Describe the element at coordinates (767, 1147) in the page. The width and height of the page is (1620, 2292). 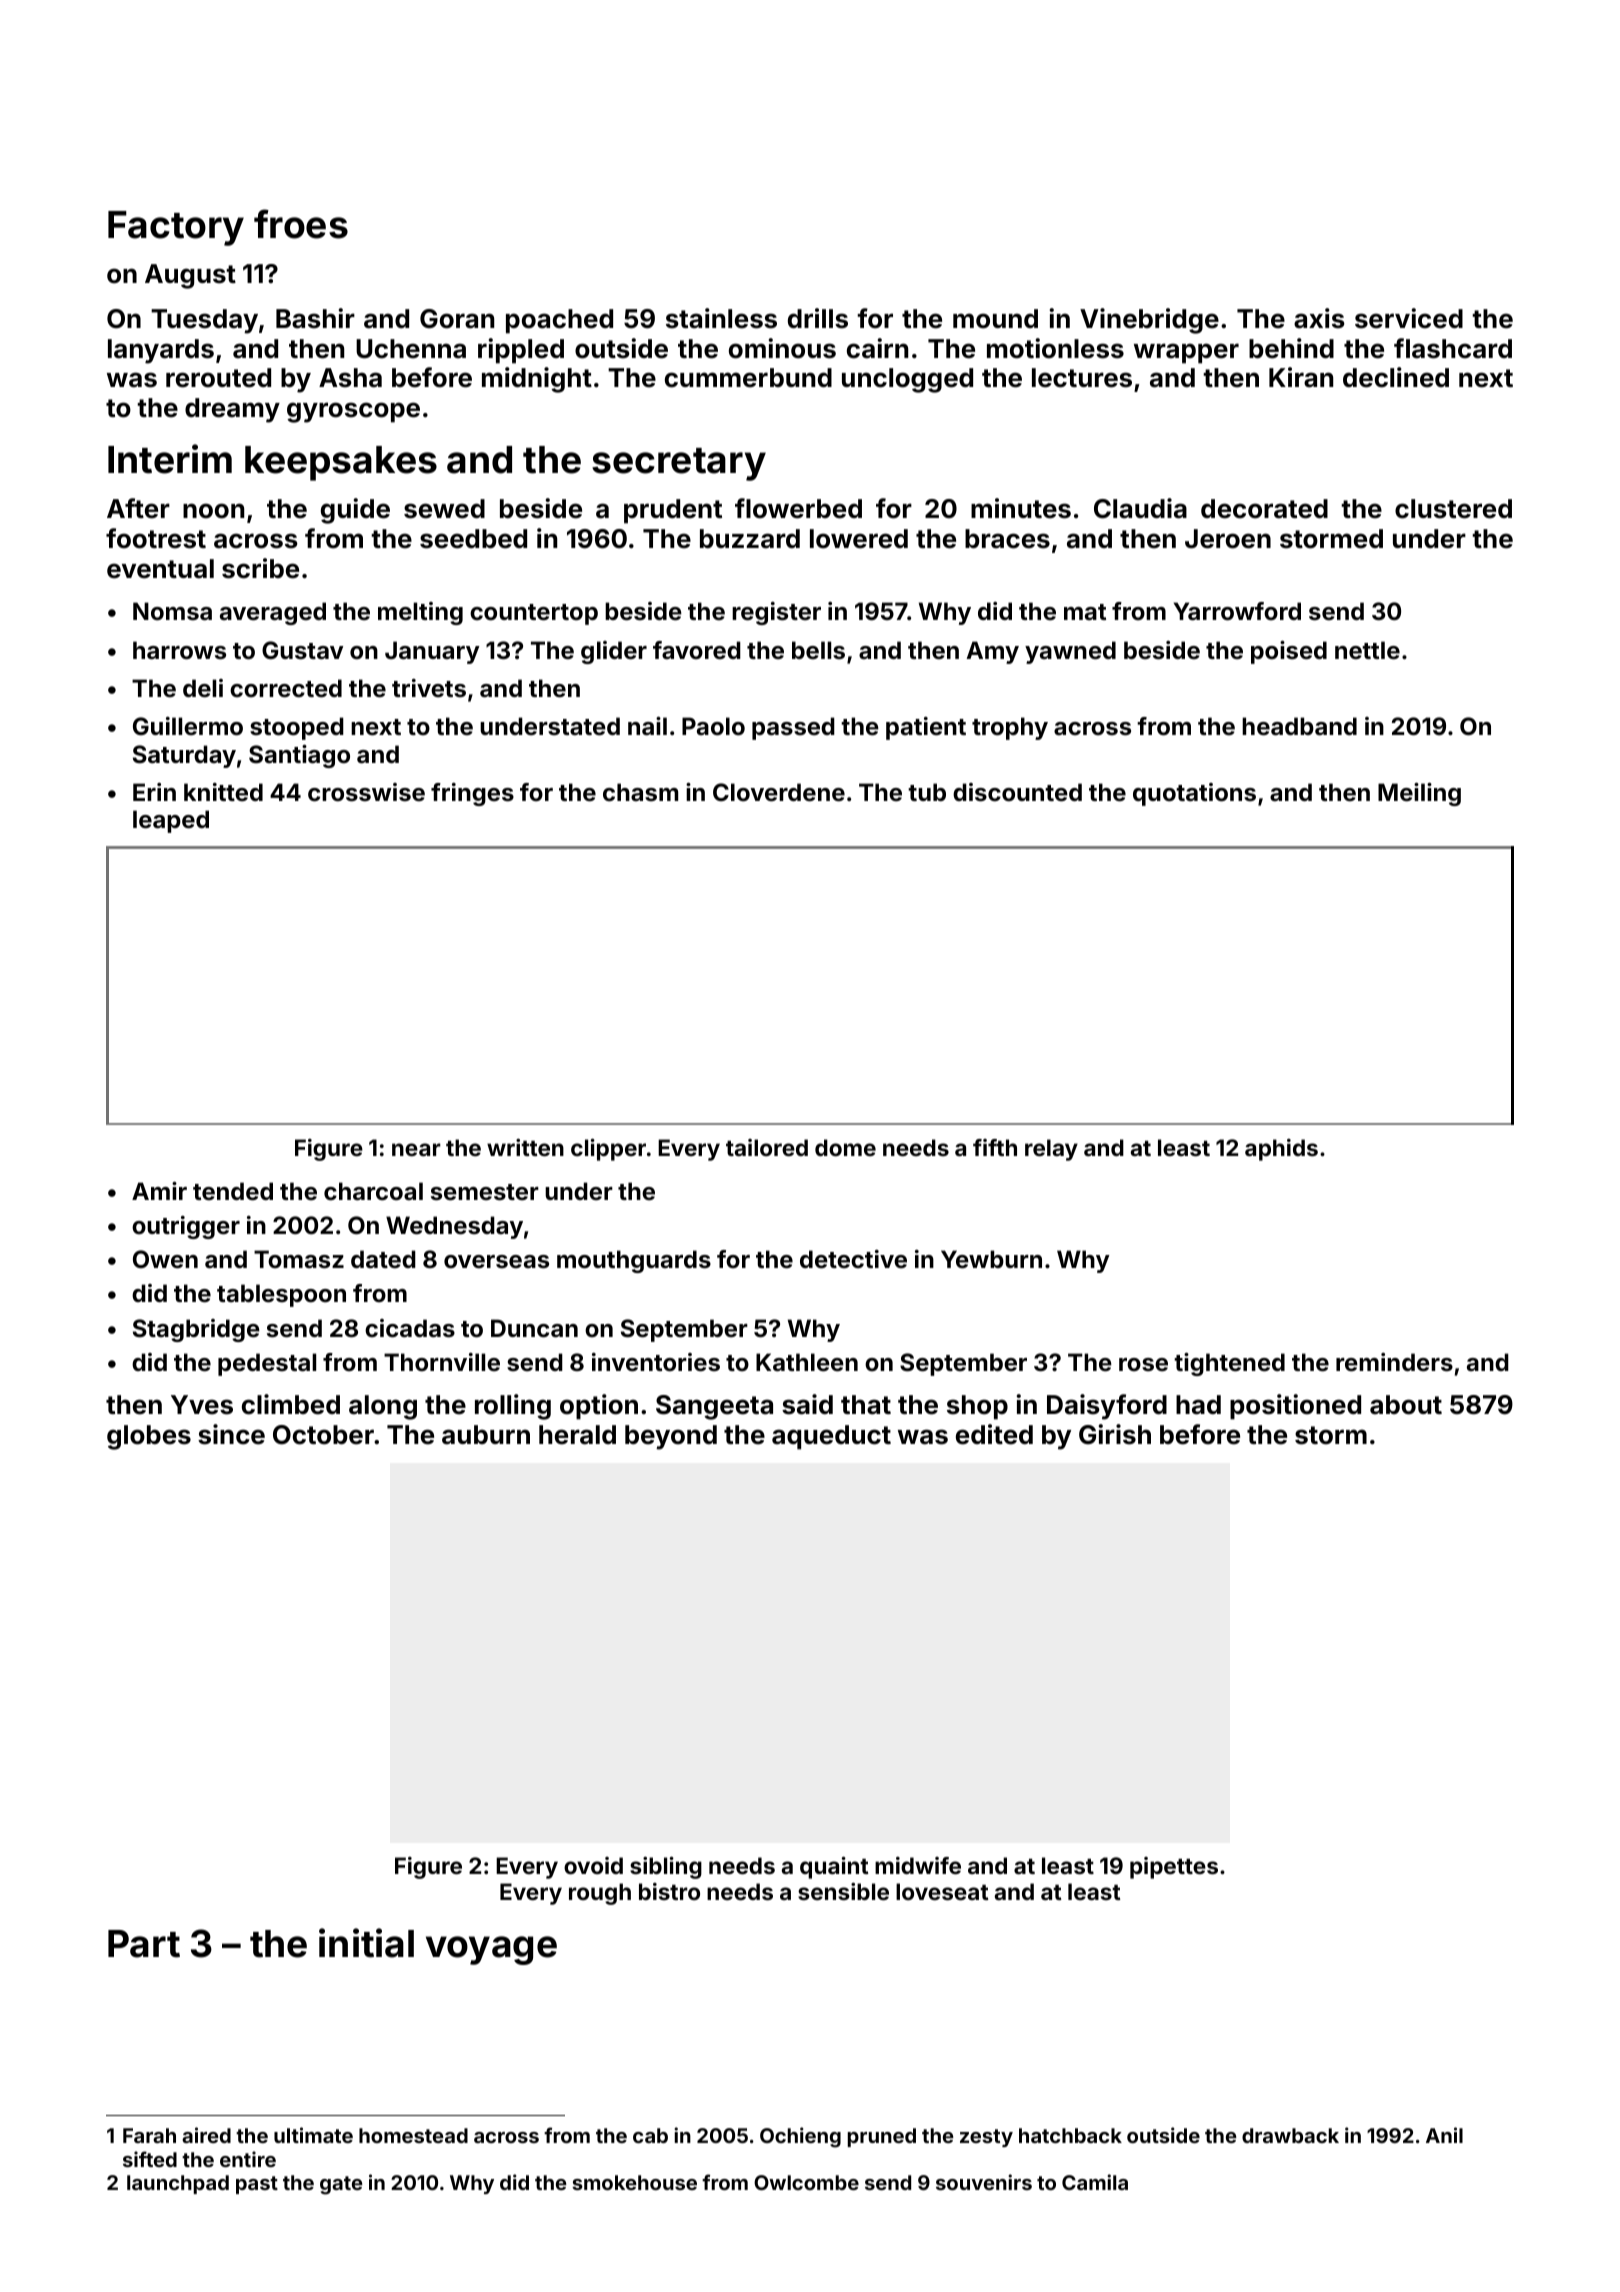
I see `tailored` at that location.
